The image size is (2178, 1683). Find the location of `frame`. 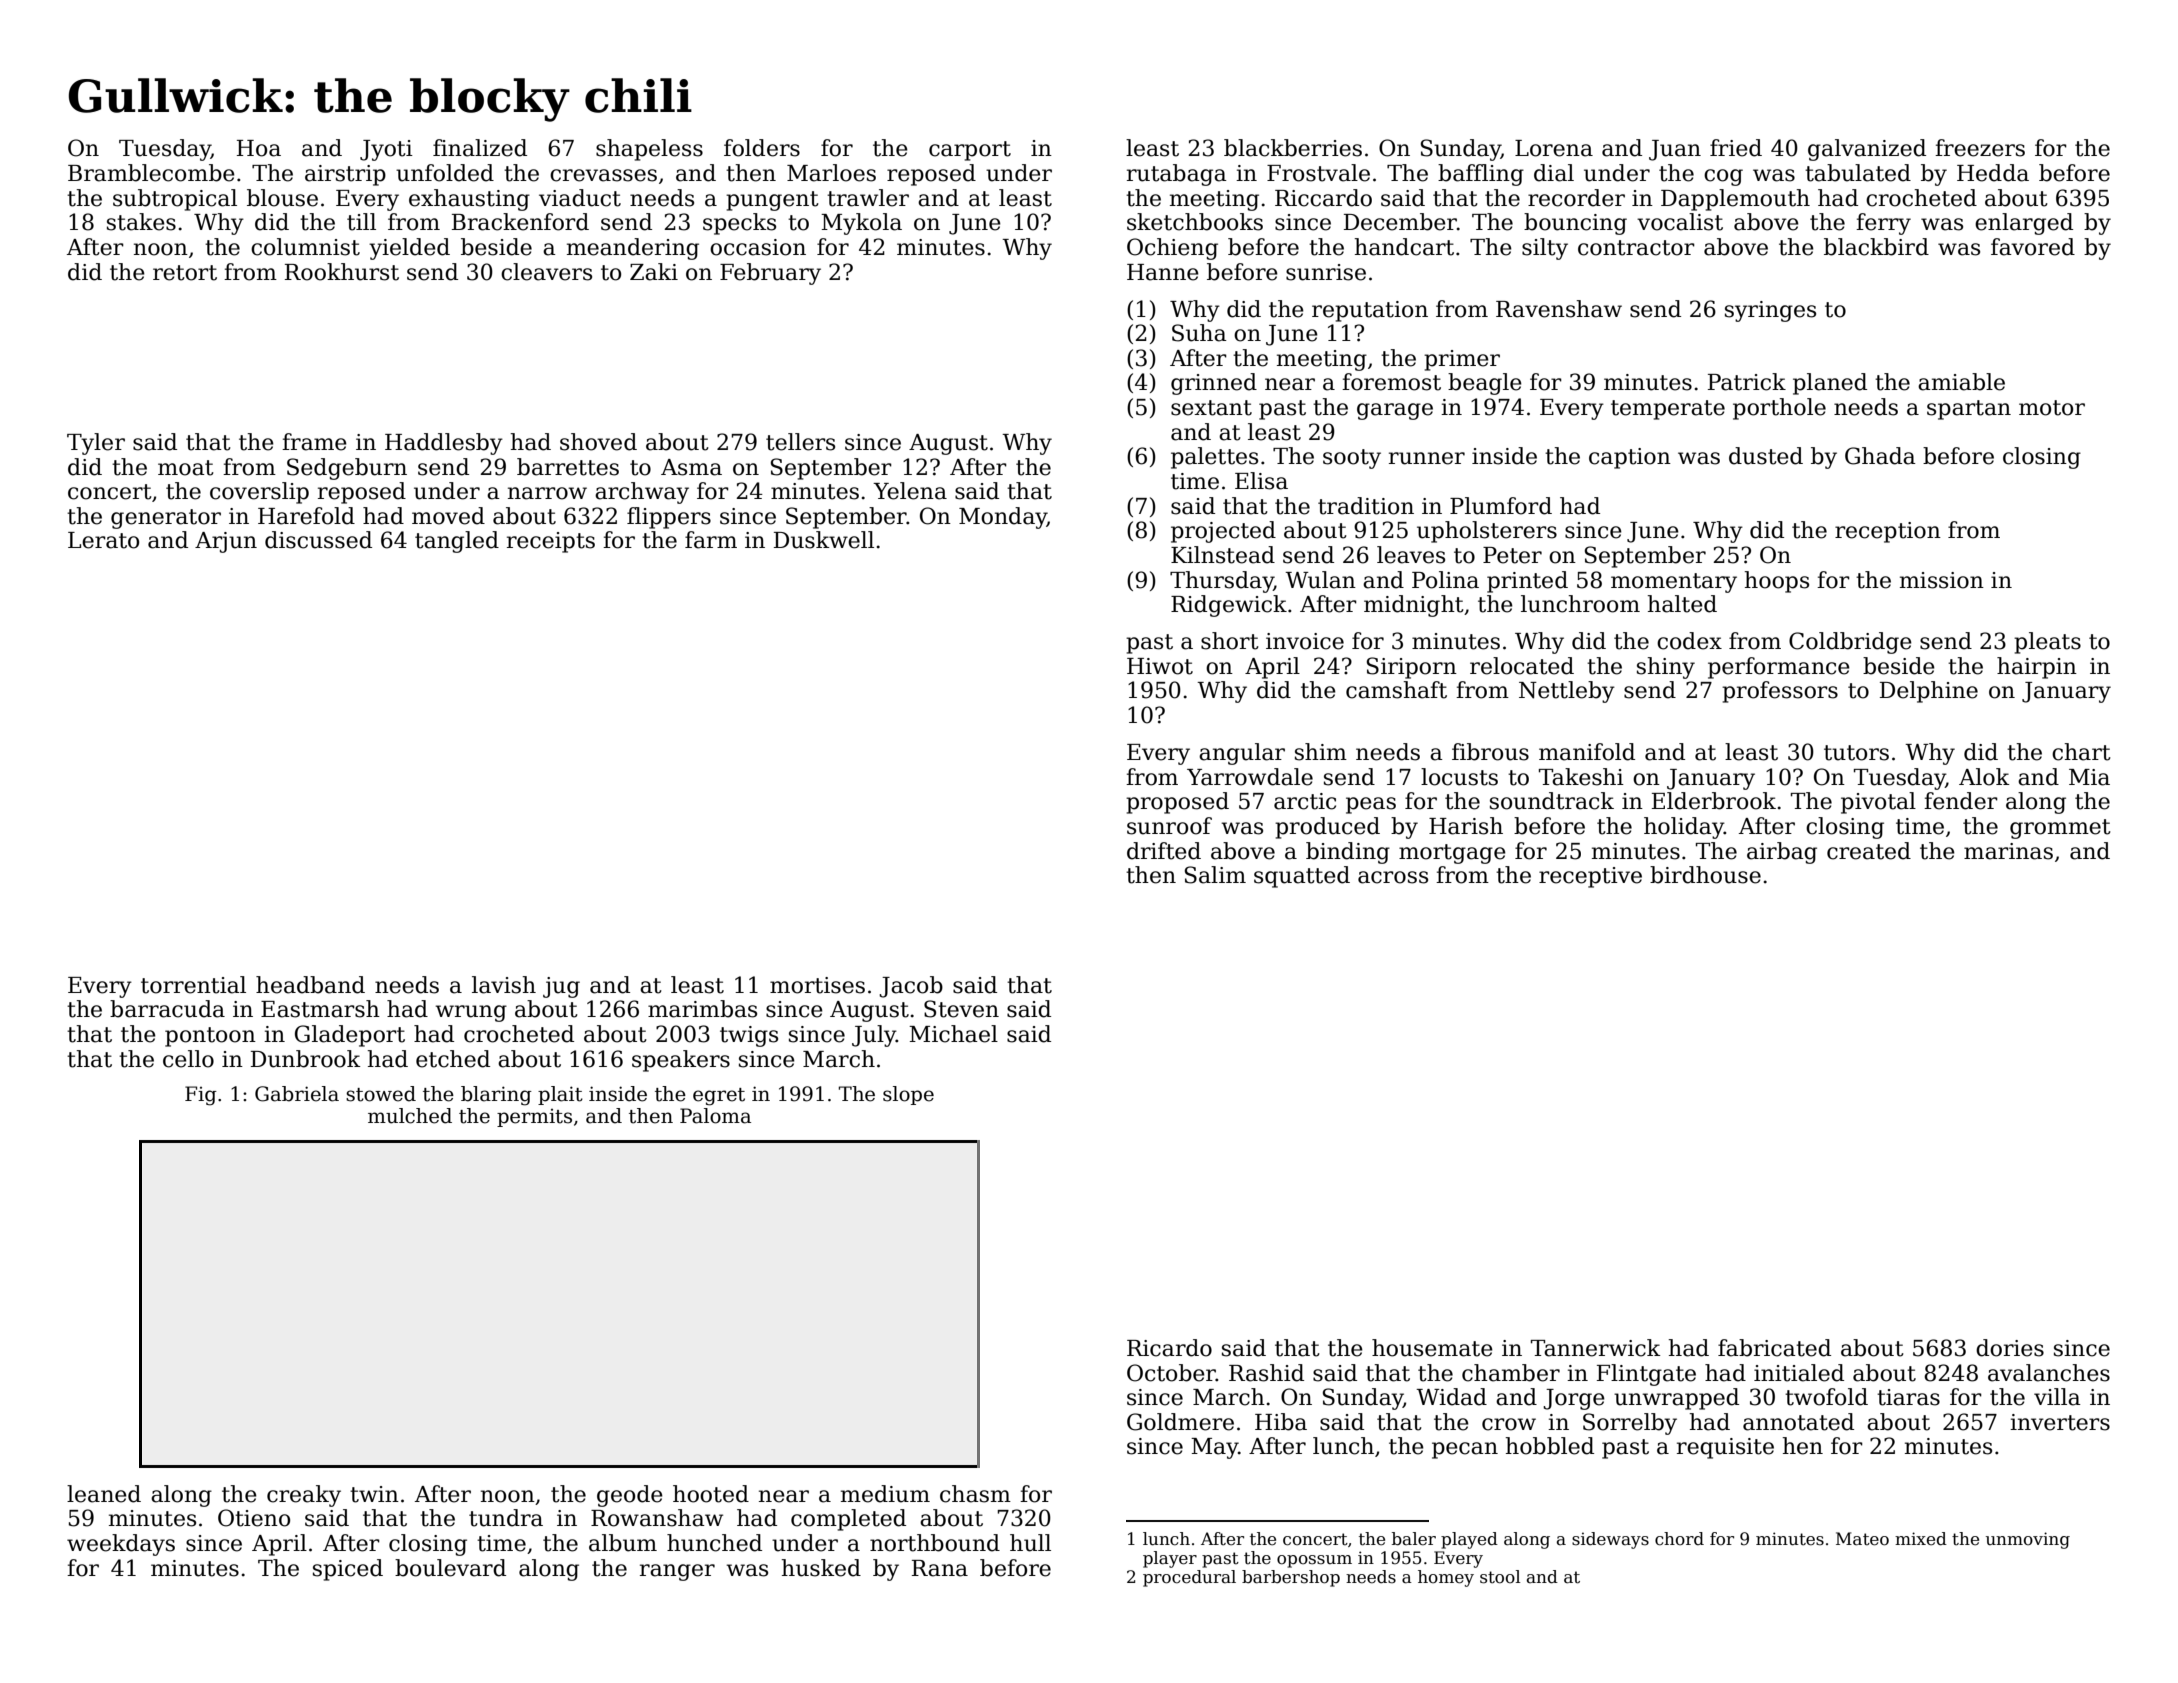

frame is located at coordinates (314, 442).
